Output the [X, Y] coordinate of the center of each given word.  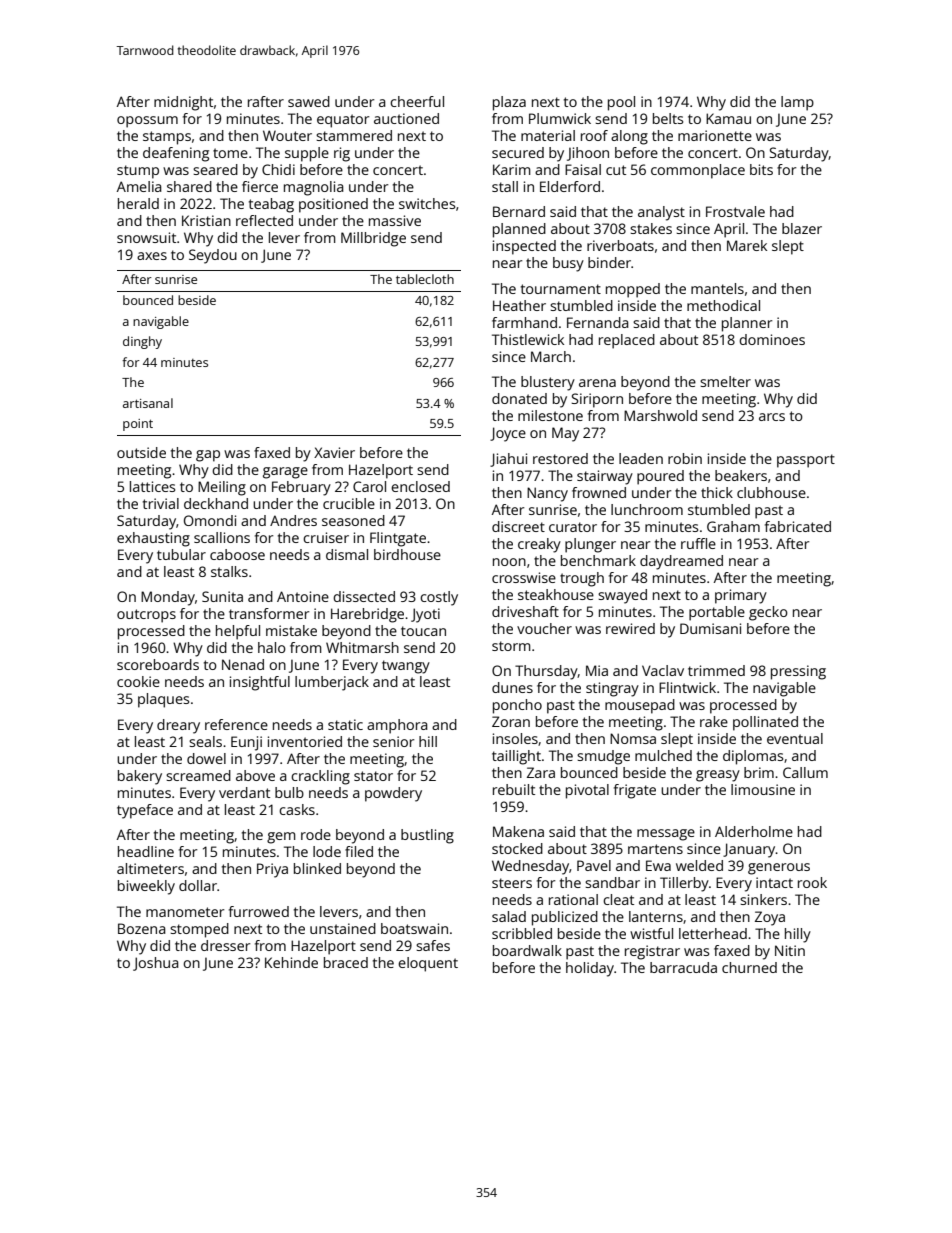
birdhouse [407, 554]
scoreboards [158, 664]
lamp [797, 103]
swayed [622, 596]
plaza [509, 103]
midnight [183, 103]
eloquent [428, 964]
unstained [343, 928]
